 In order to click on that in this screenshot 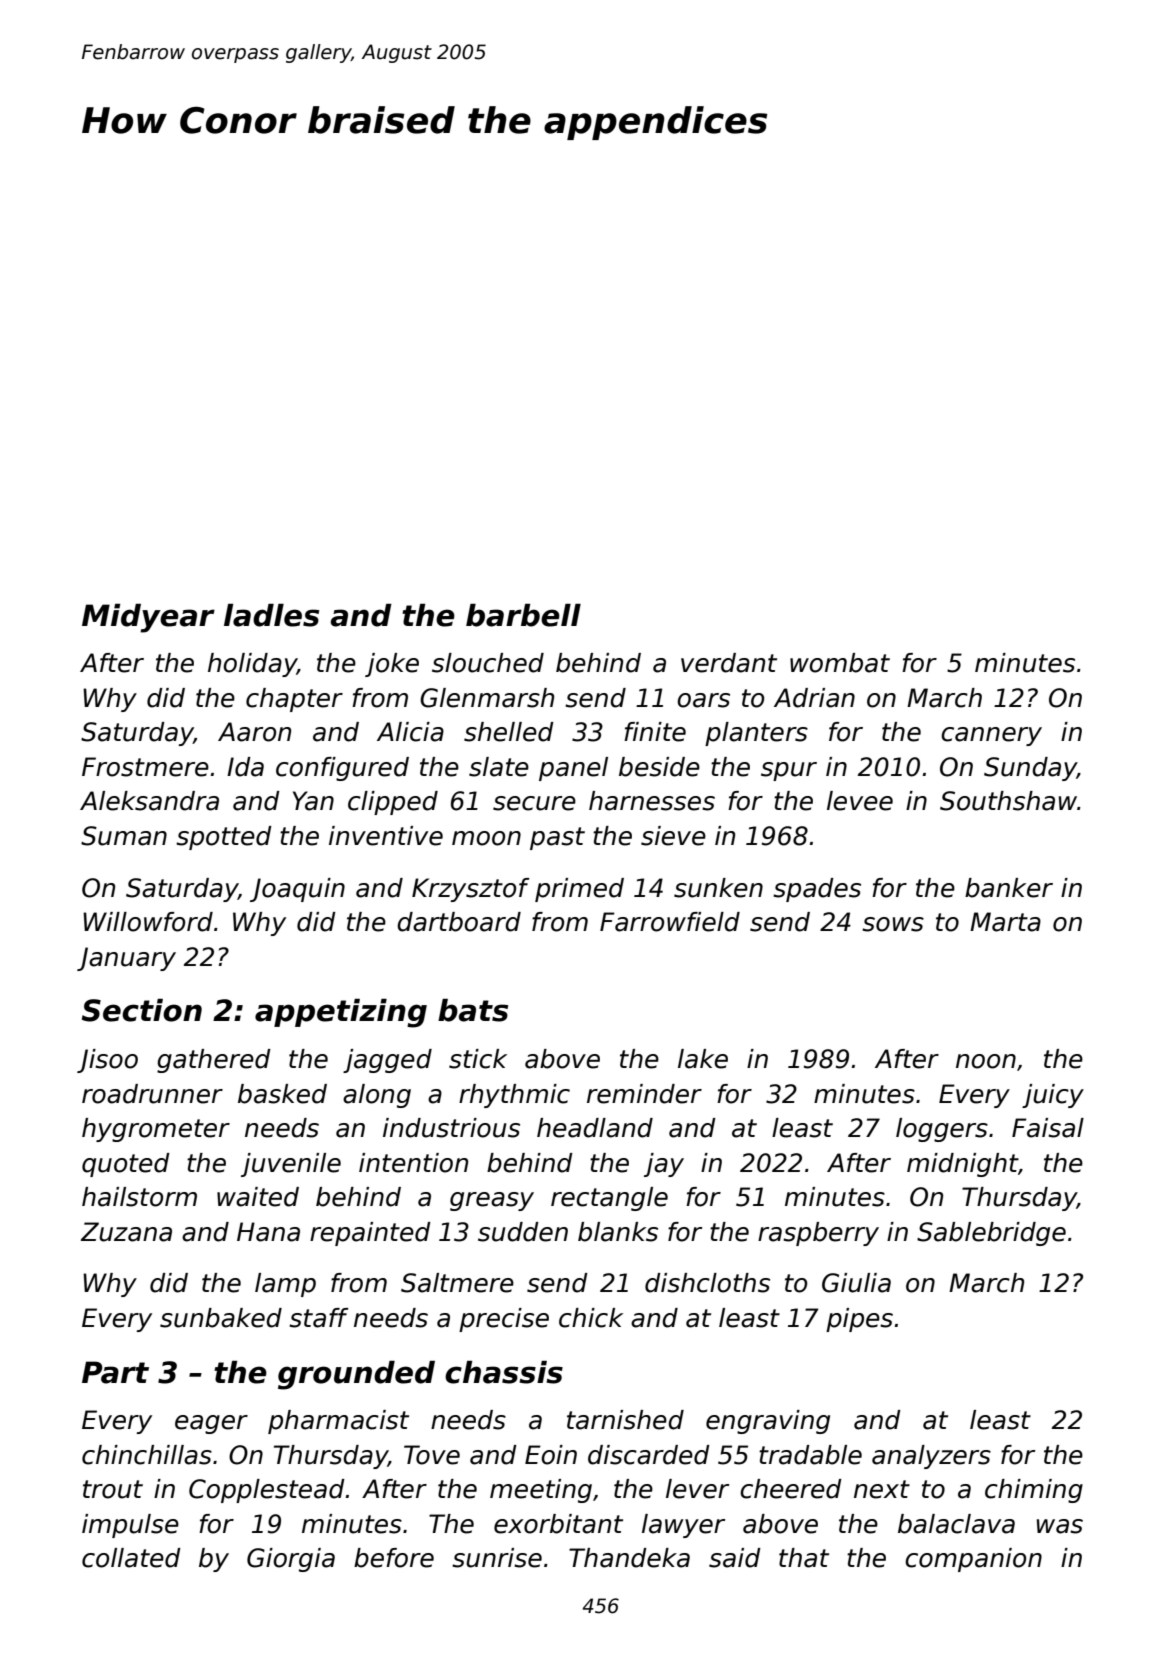, I will do `click(804, 1558)`.
